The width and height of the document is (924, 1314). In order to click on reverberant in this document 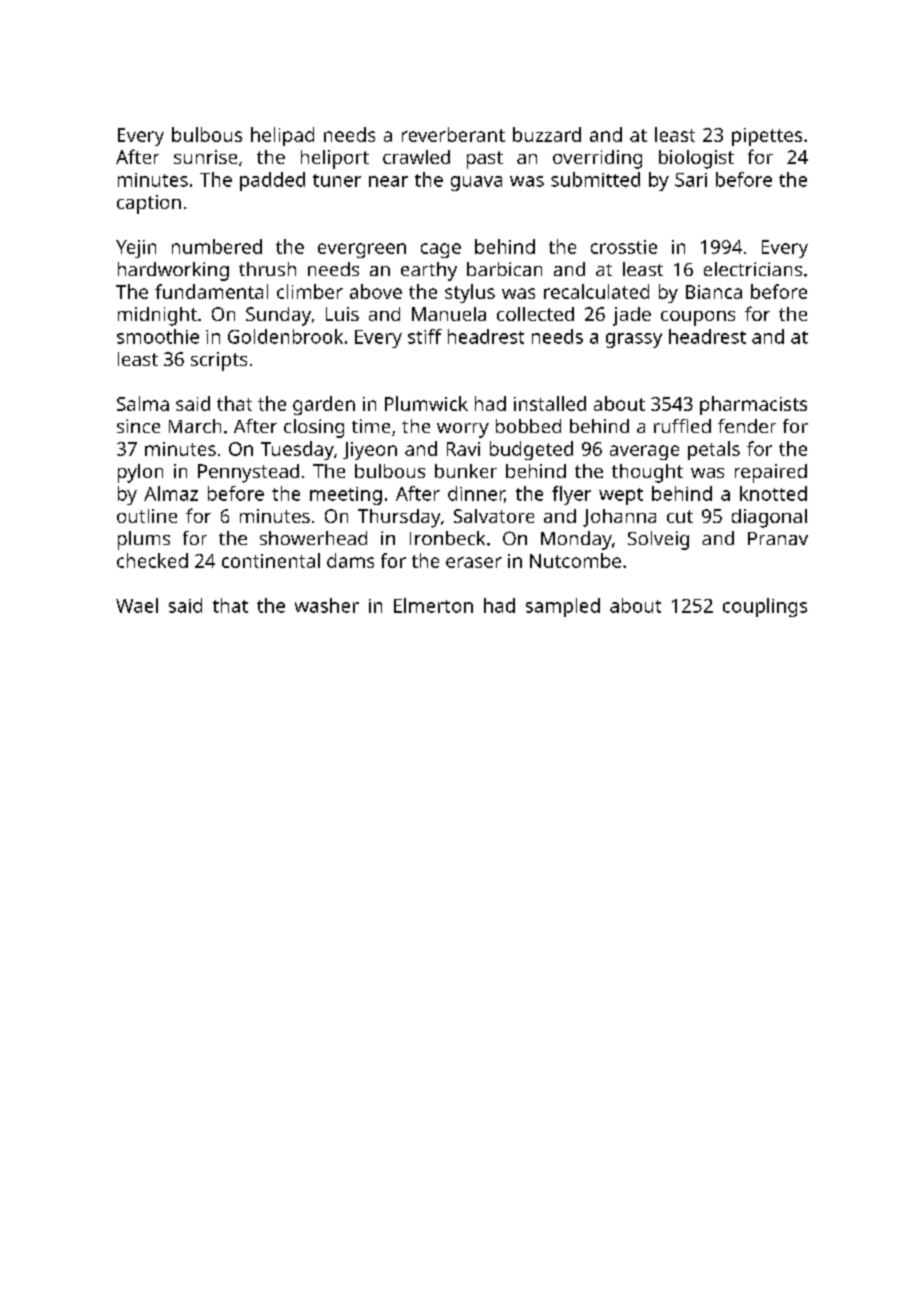, I will do `click(453, 134)`.
